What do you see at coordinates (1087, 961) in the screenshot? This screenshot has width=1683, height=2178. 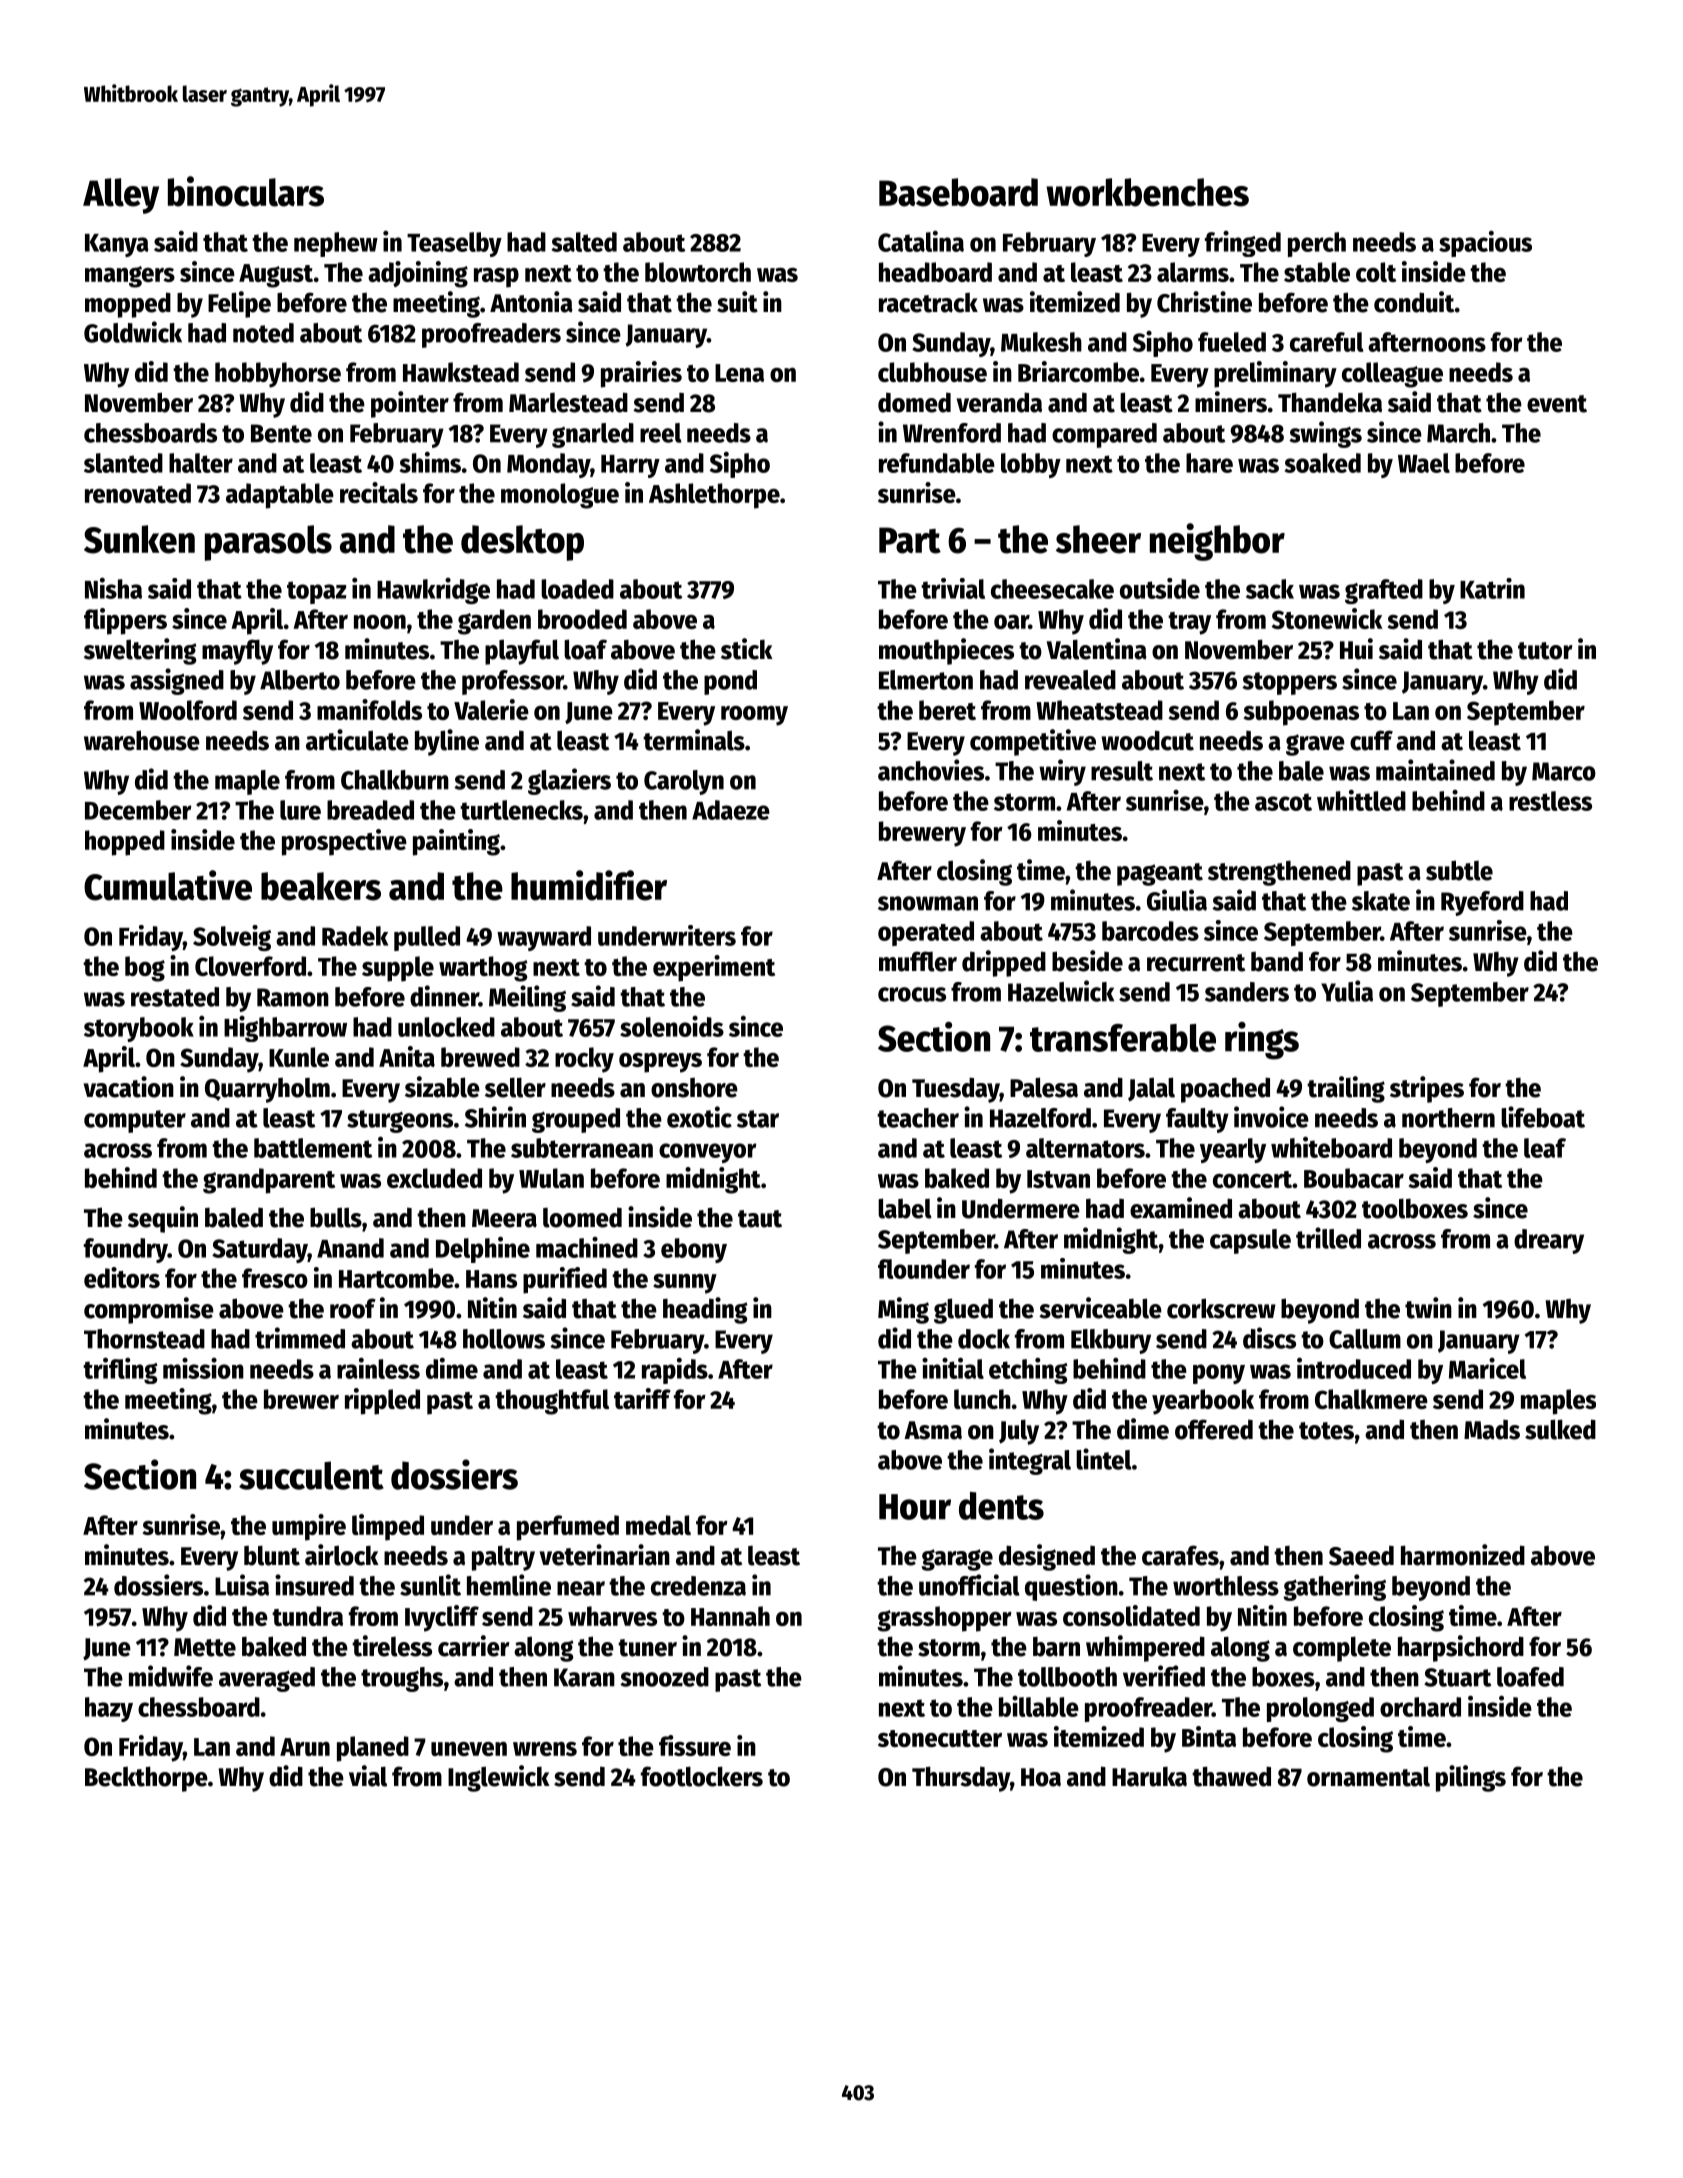 I see `beside` at bounding box center [1087, 961].
